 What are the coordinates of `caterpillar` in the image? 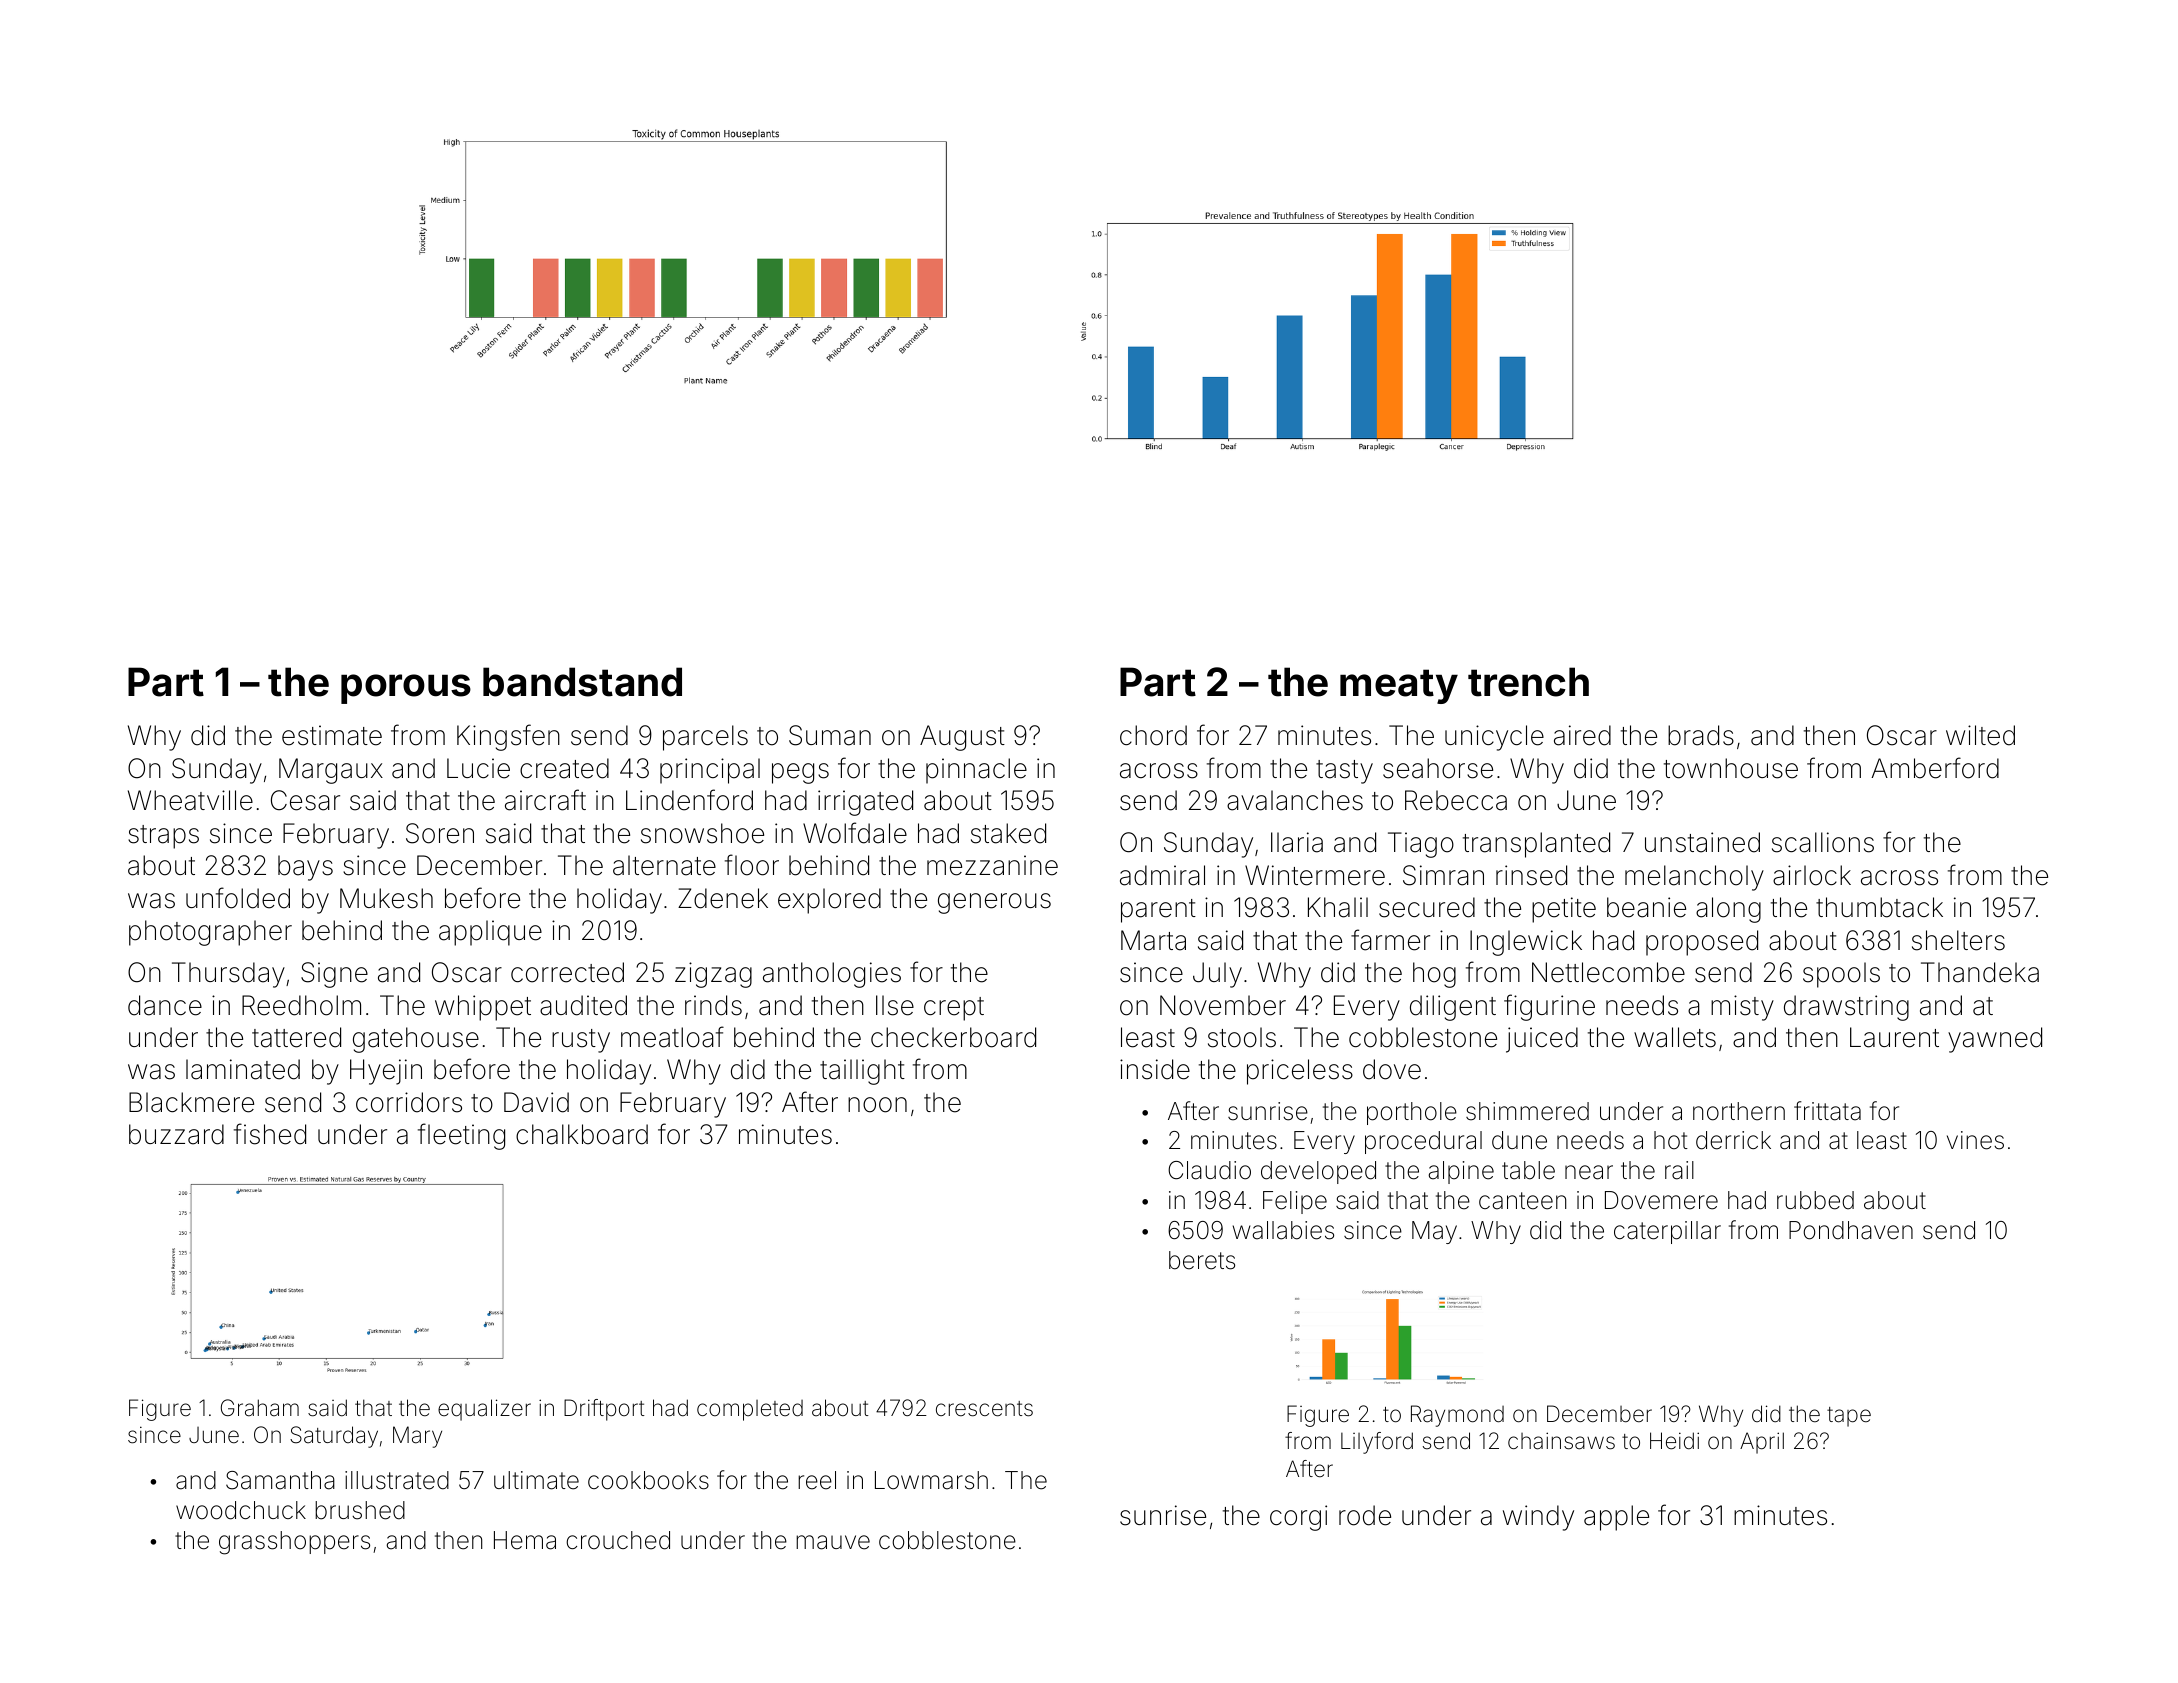 It's located at (1667, 1232).
